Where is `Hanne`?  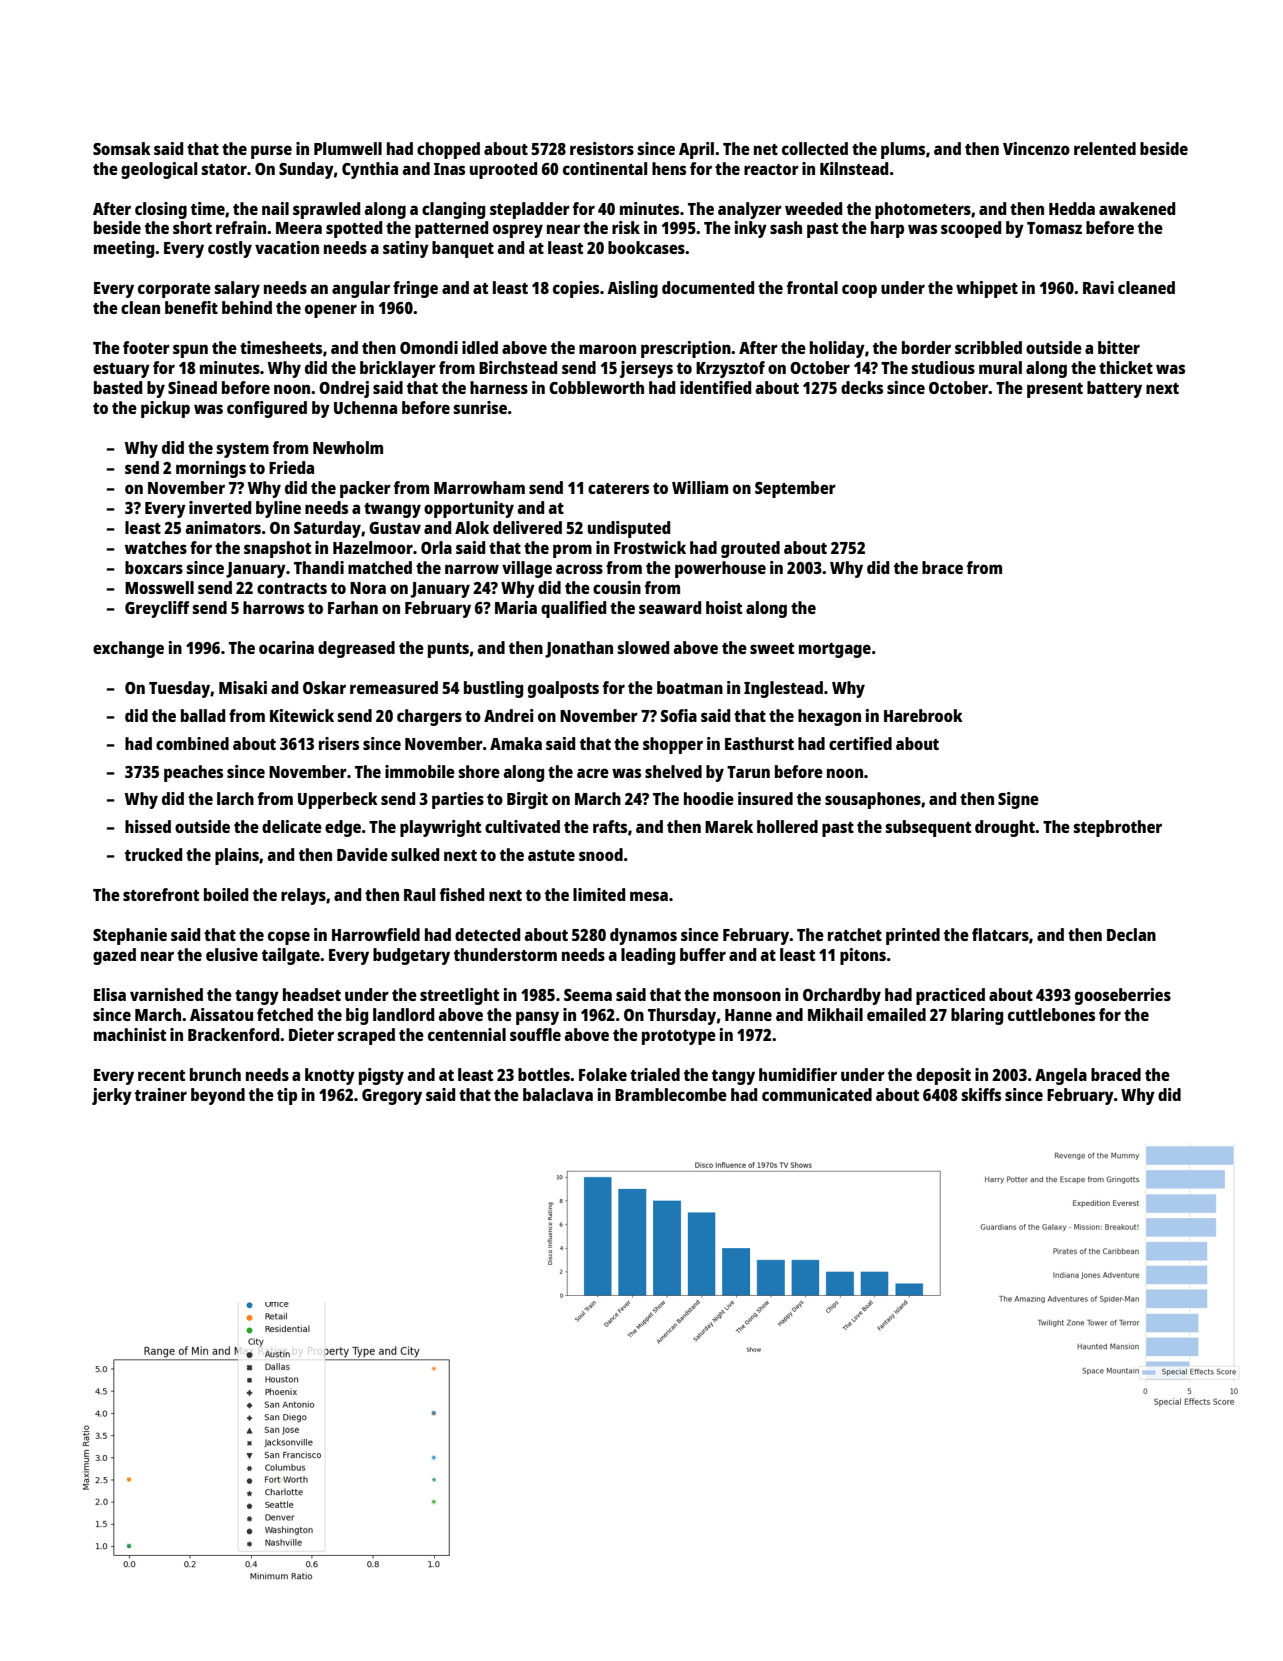
Hanne is located at coordinates (748, 1015).
